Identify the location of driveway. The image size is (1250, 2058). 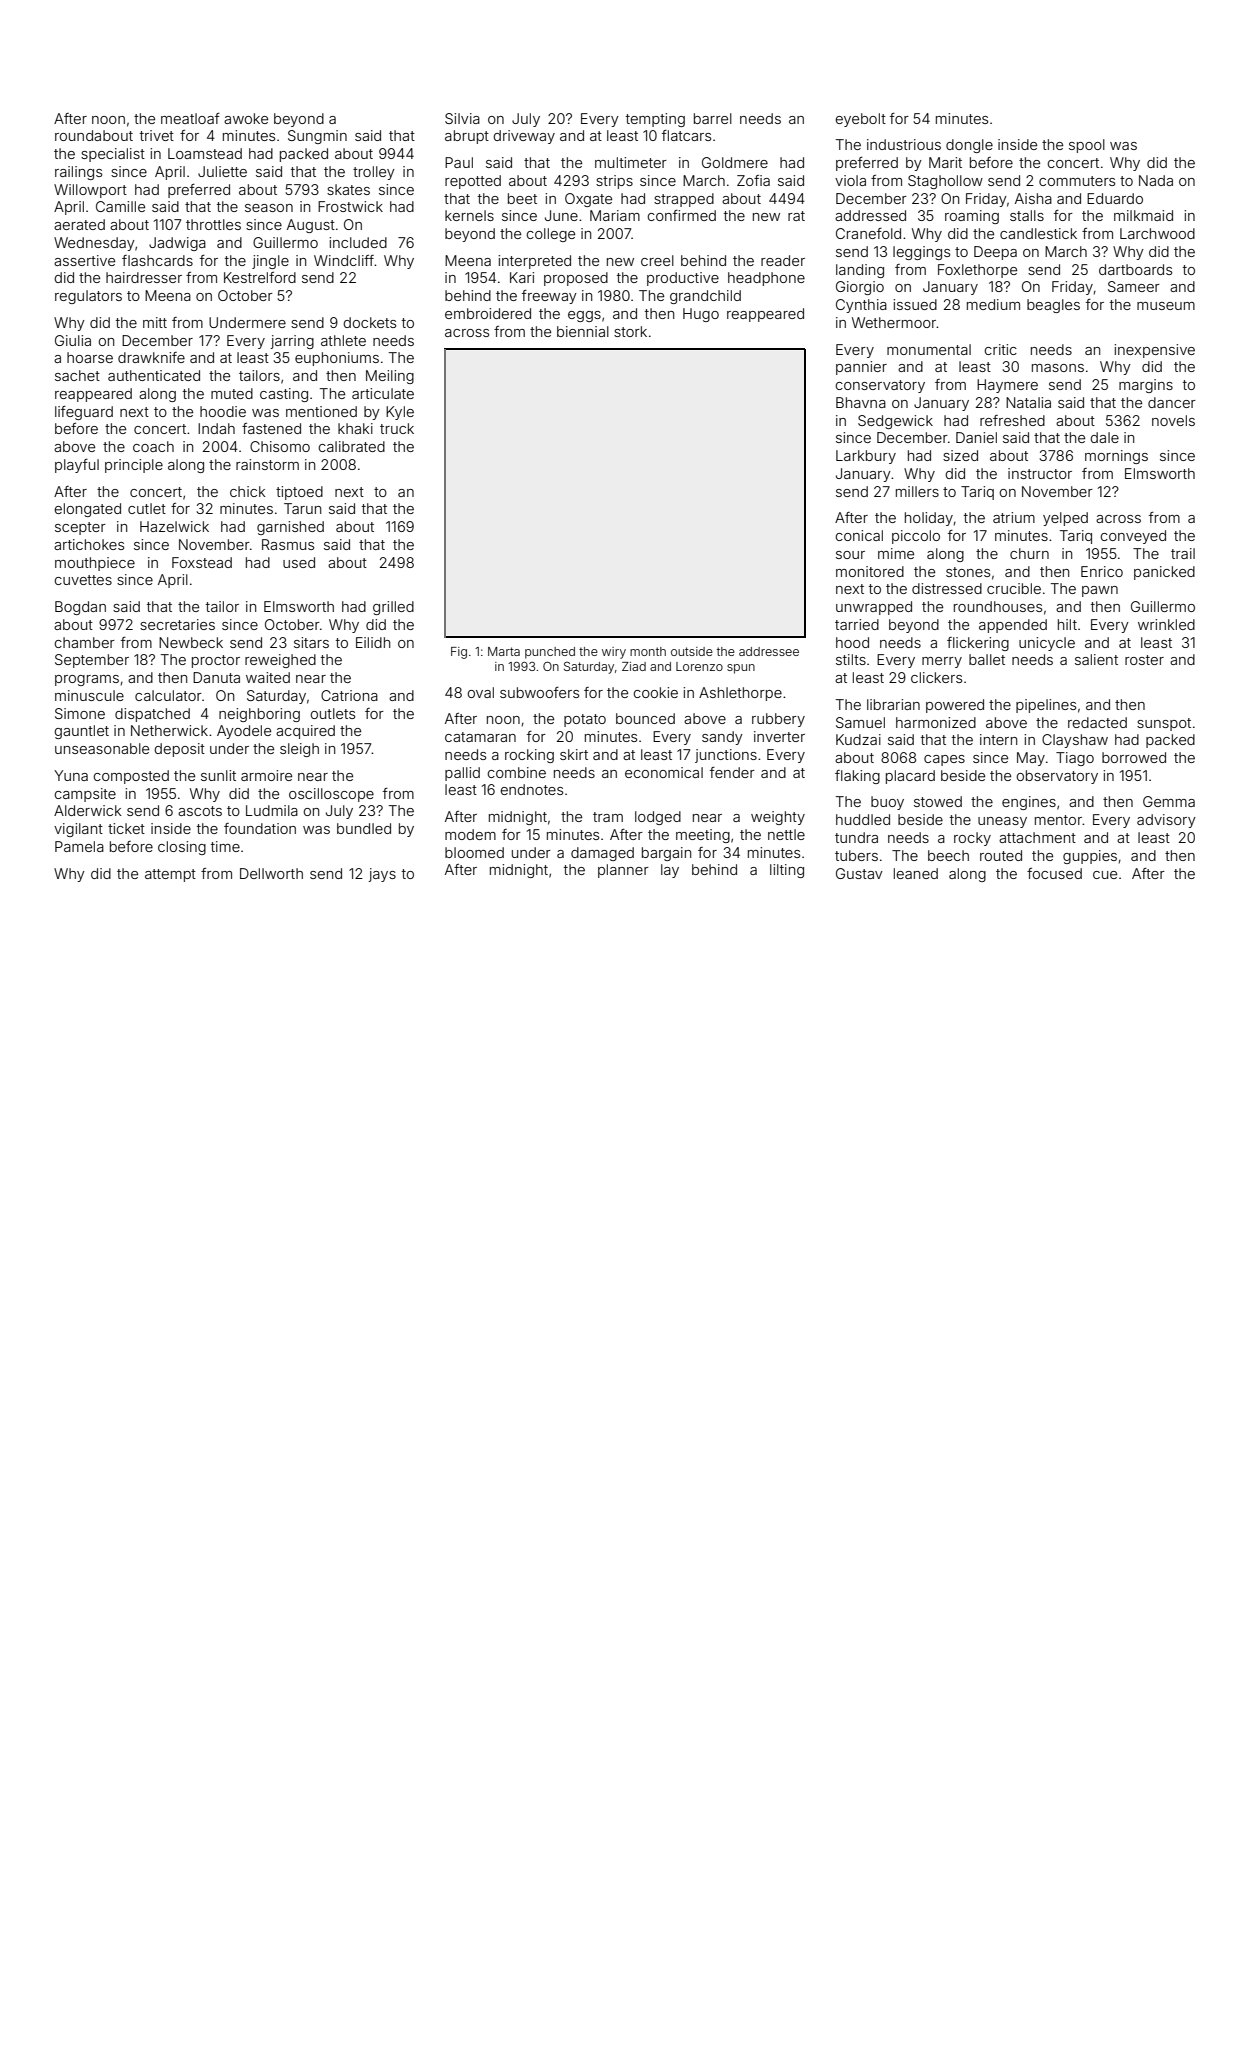
(524, 137).
